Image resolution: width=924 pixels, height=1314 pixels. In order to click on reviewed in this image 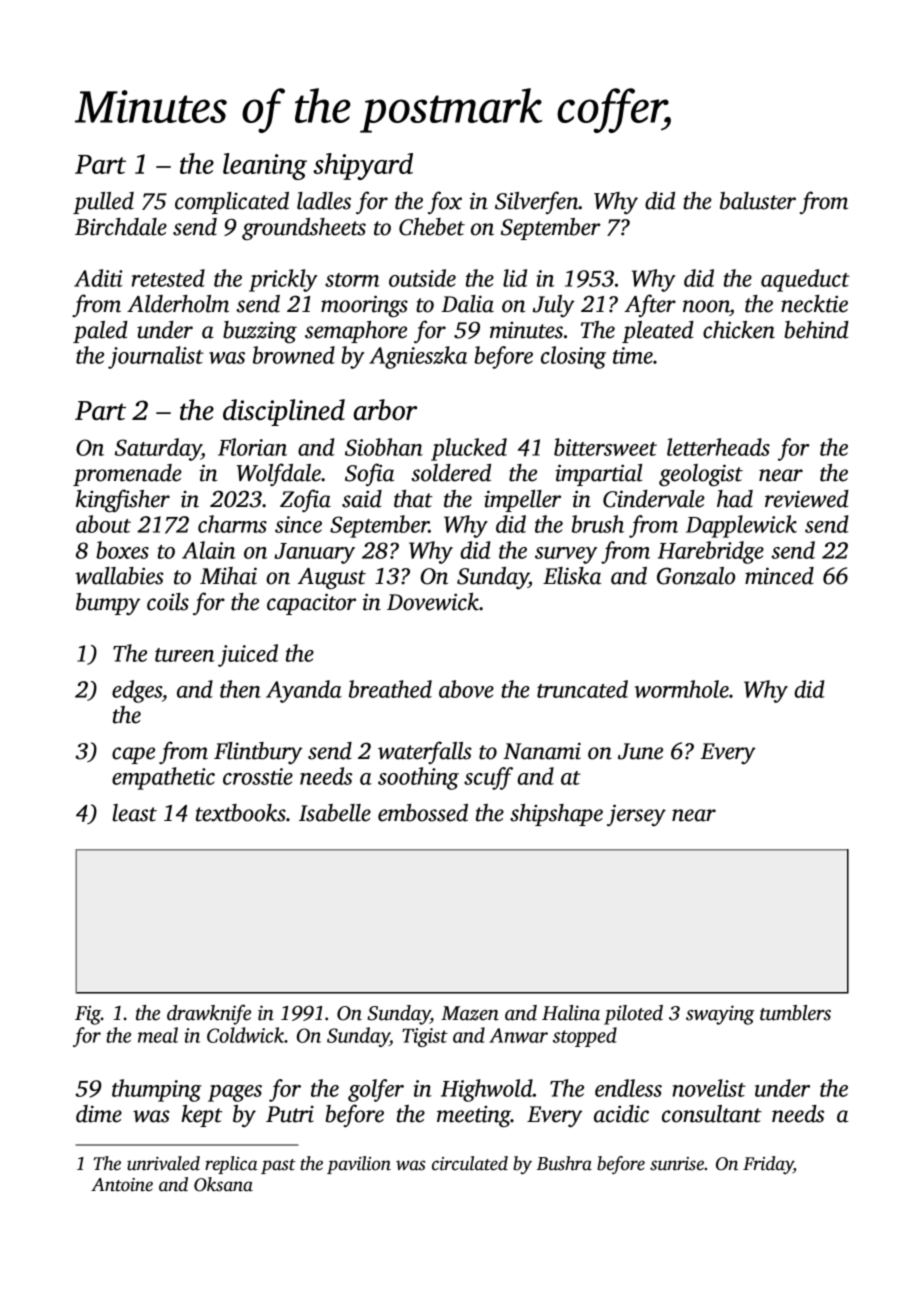, I will do `click(807, 499)`.
